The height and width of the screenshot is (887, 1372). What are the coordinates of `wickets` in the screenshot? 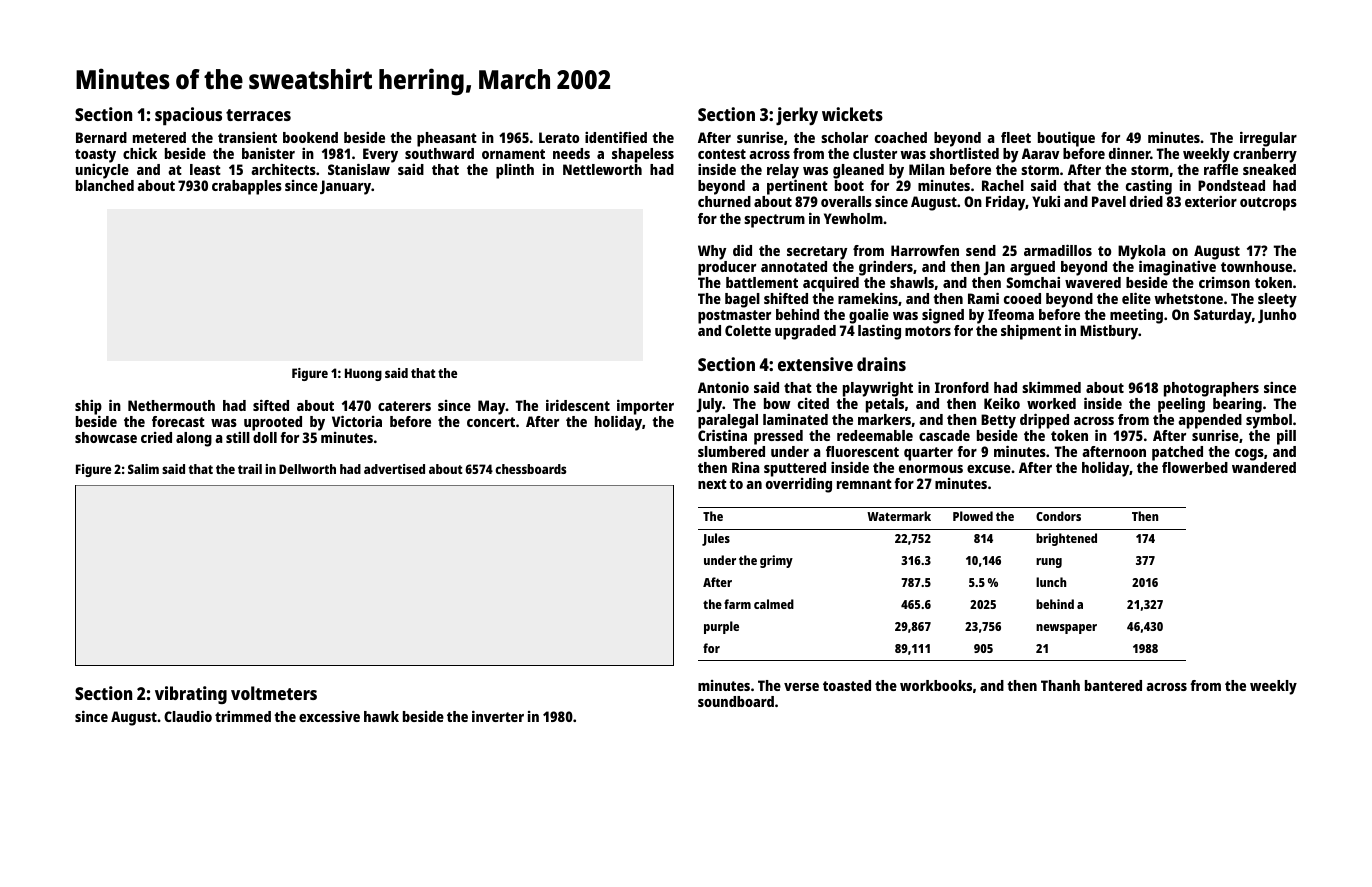 It's located at (852, 114).
